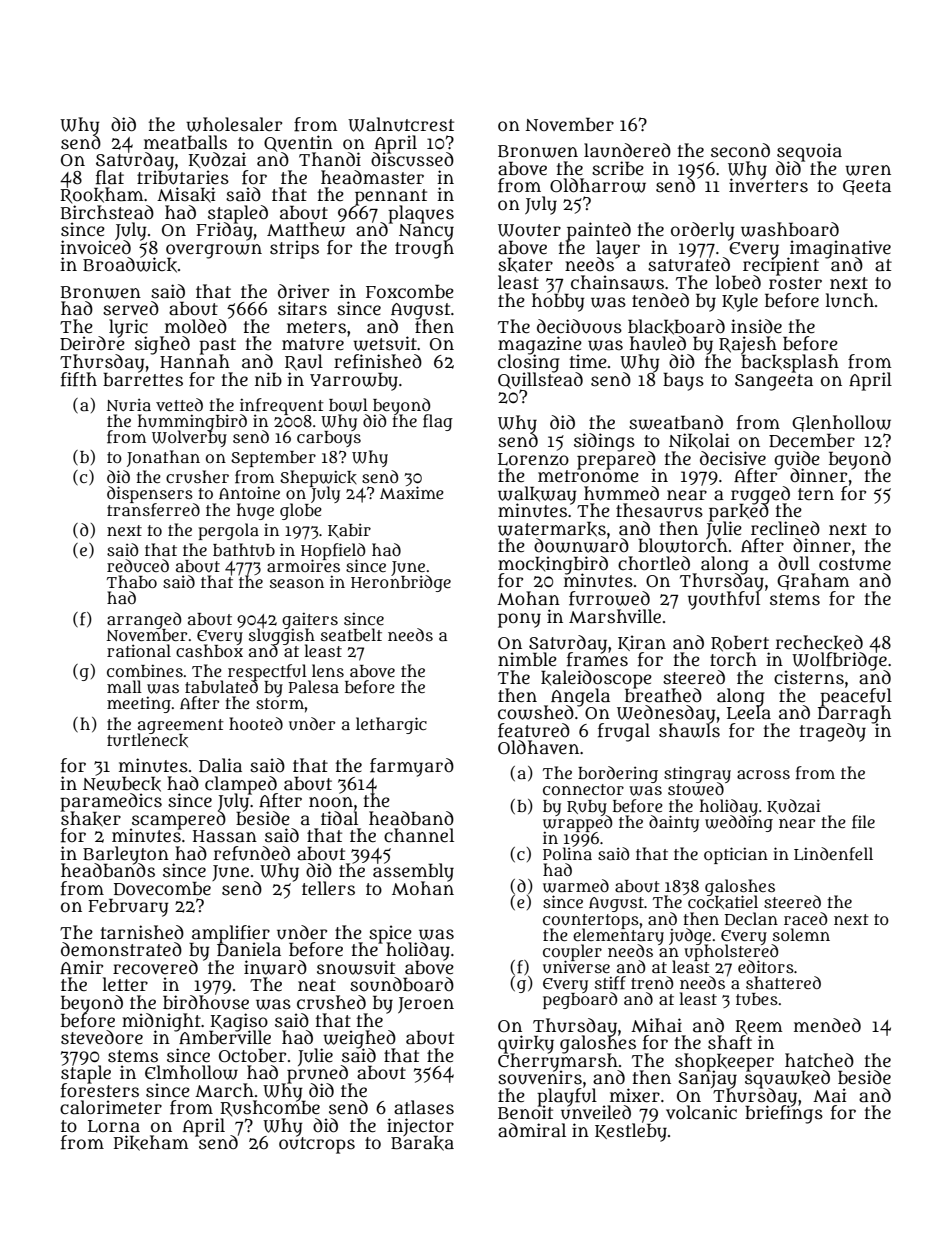  I want to click on Pikeham, so click(151, 1143).
